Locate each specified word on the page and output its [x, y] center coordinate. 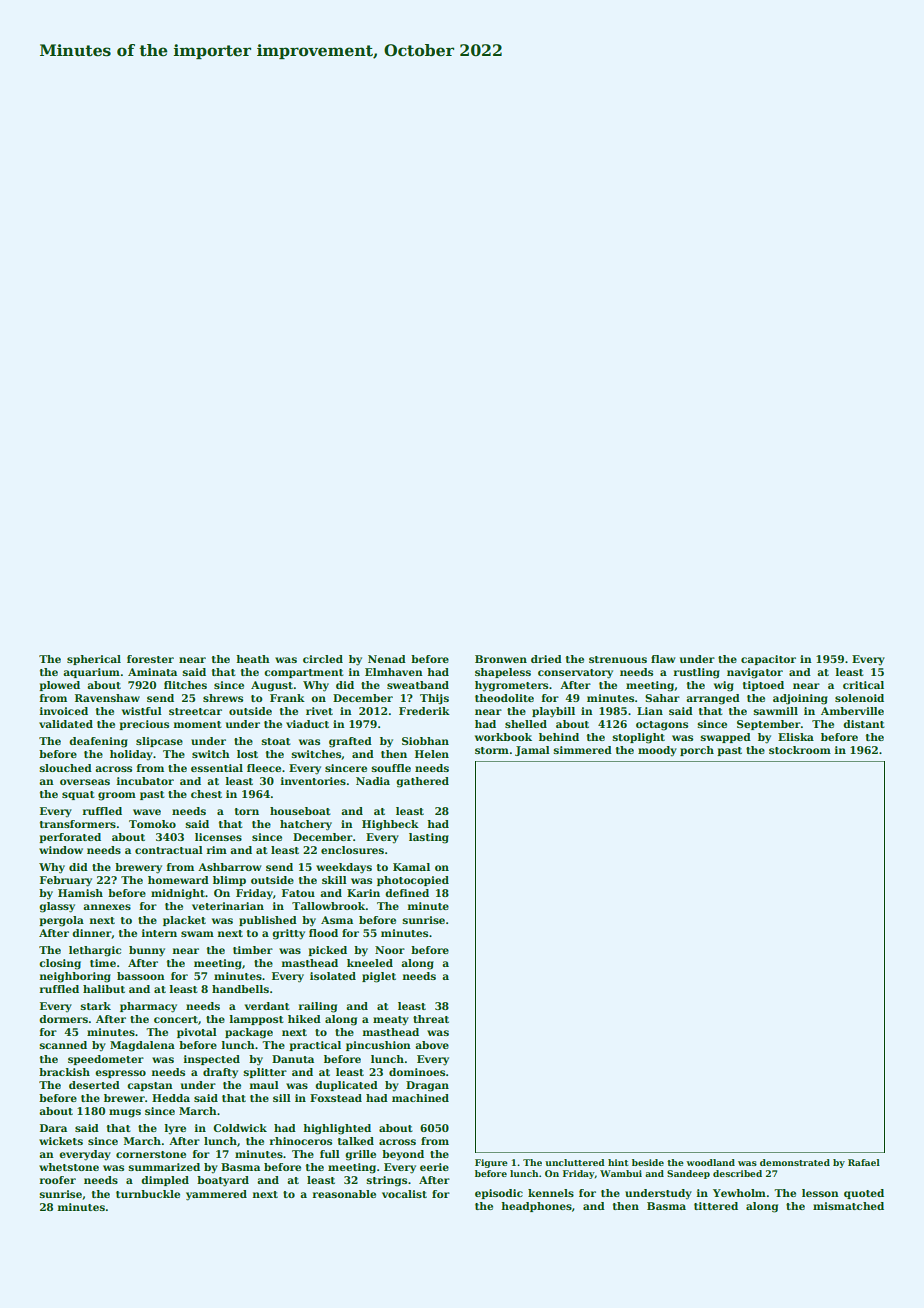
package [249, 1033]
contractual [169, 850]
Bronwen [501, 659]
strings [386, 1181]
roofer [57, 1180]
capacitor [768, 660]
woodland [710, 1162]
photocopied [413, 881]
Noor [390, 950]
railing [317, 1007]
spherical [94, 660]
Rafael [864, 1162]
